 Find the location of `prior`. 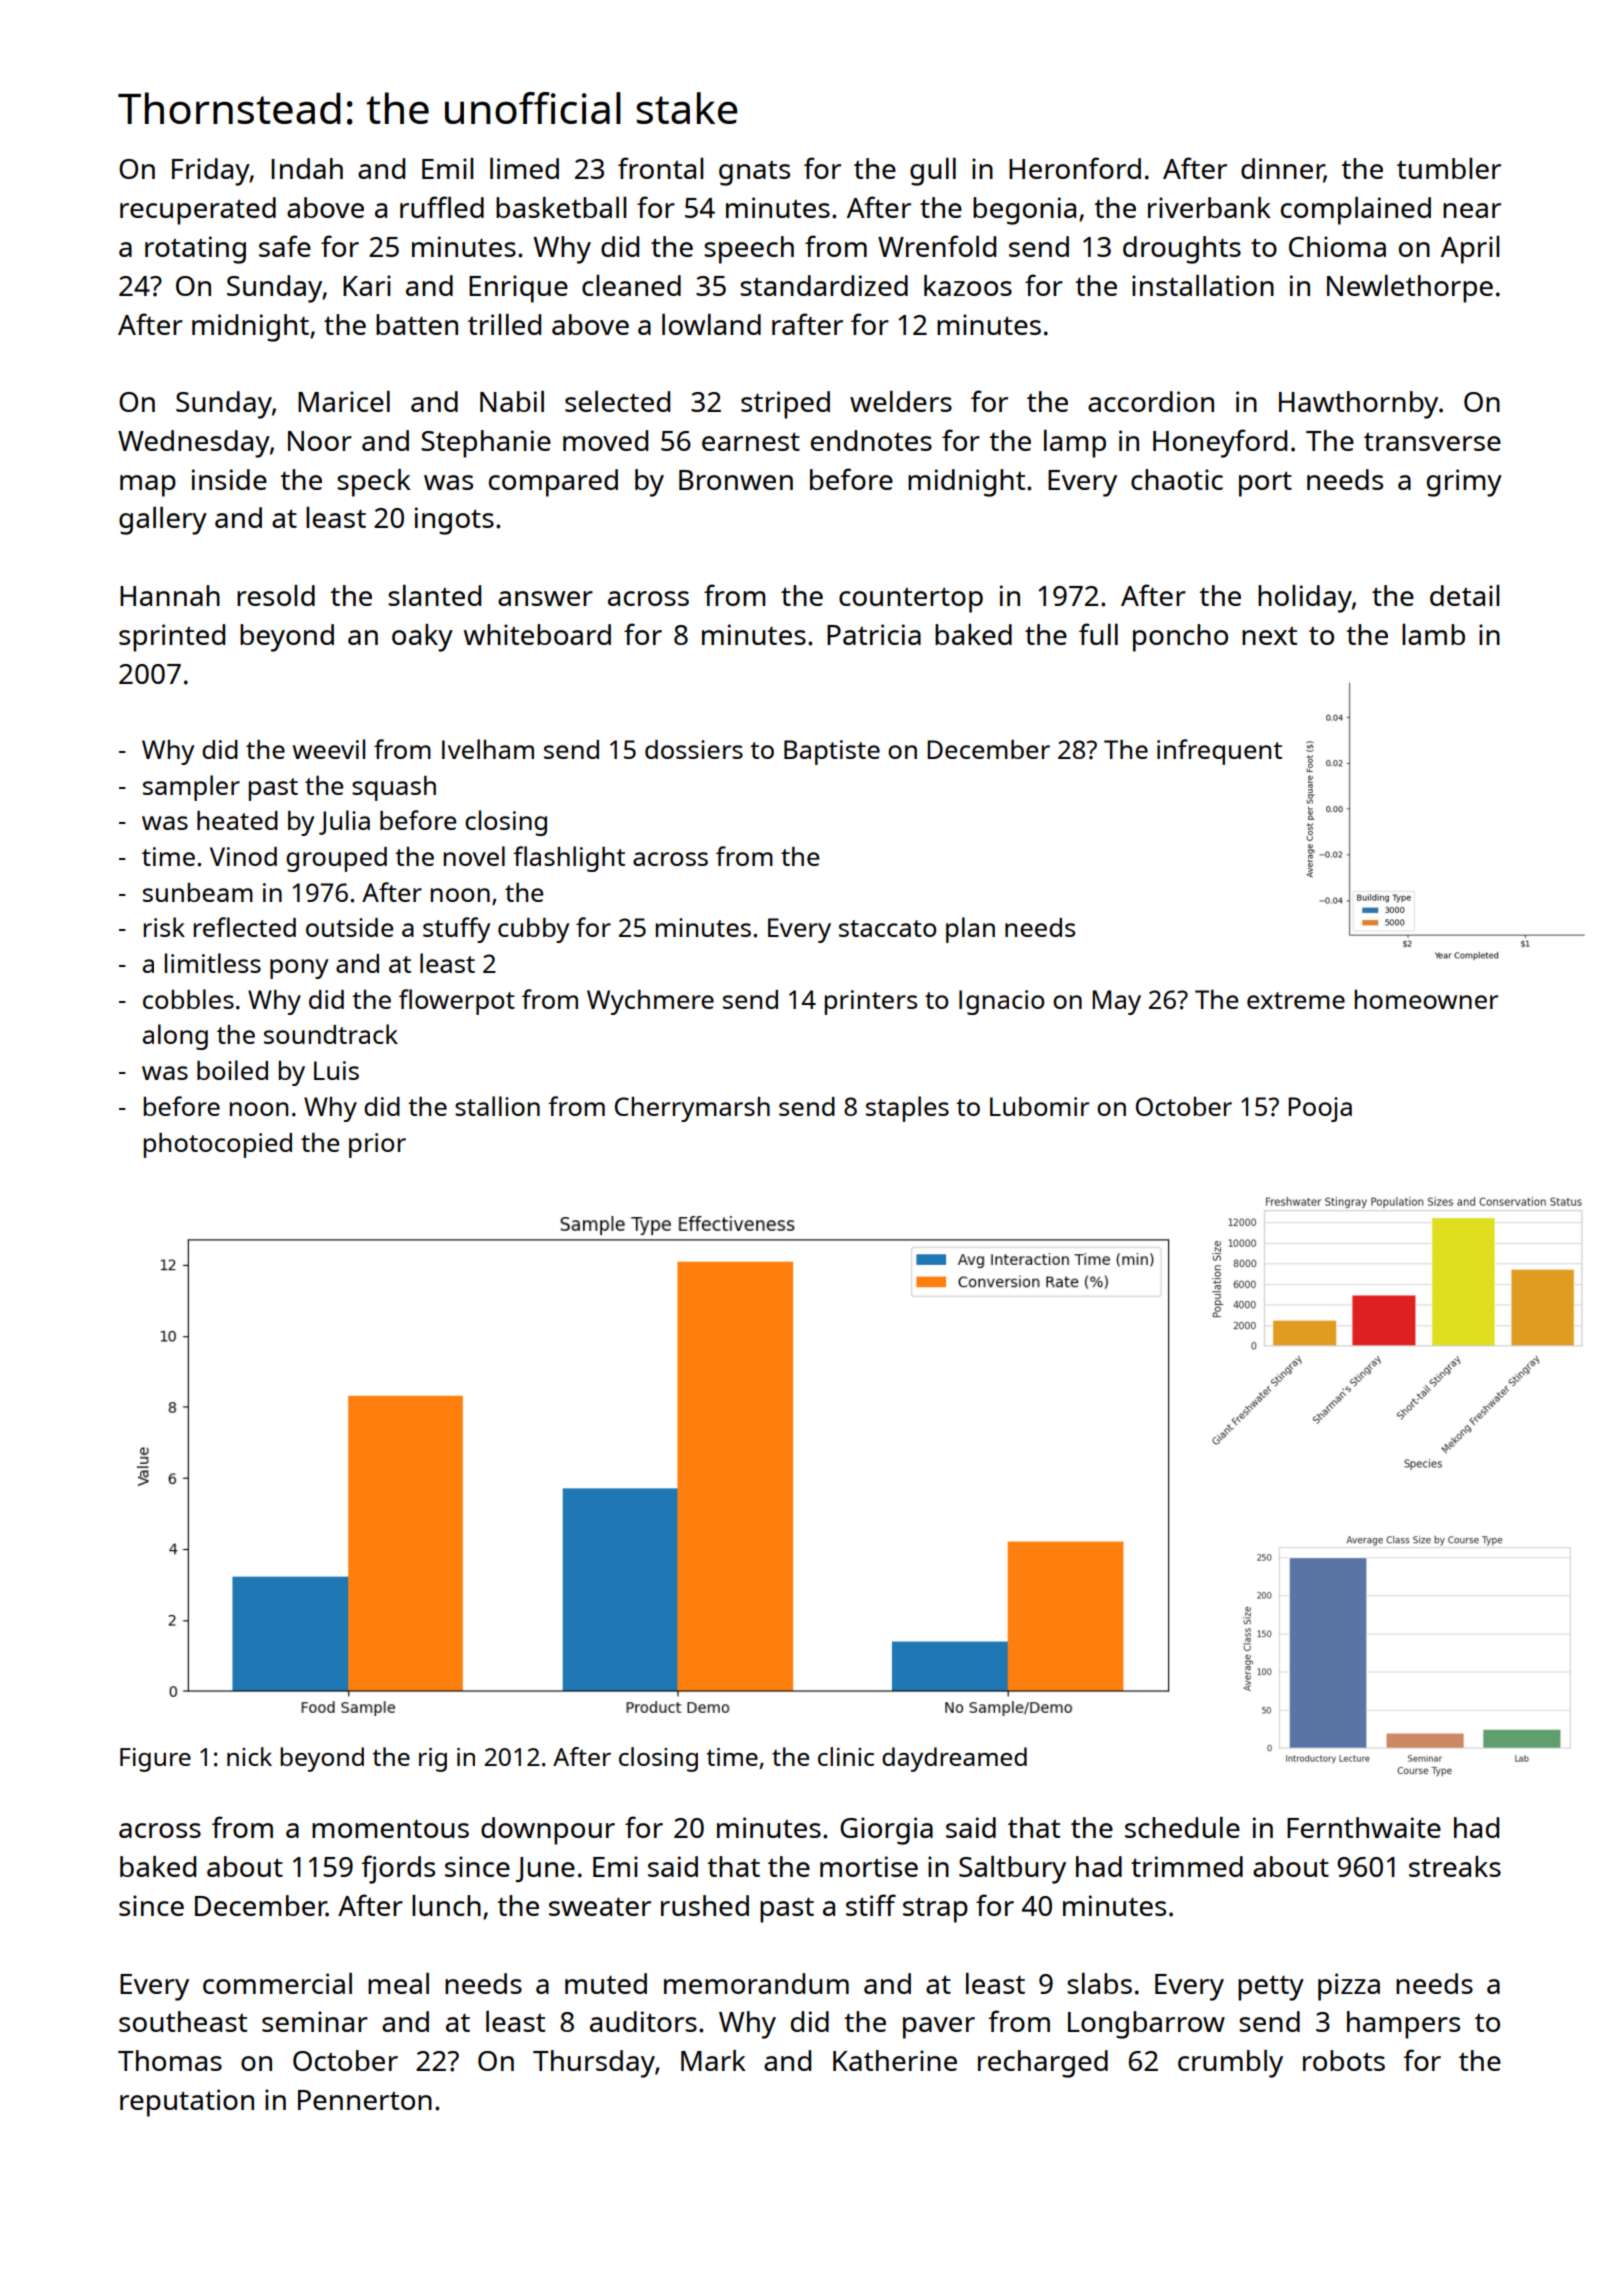

prior is located at coordinates (377, 1145).
